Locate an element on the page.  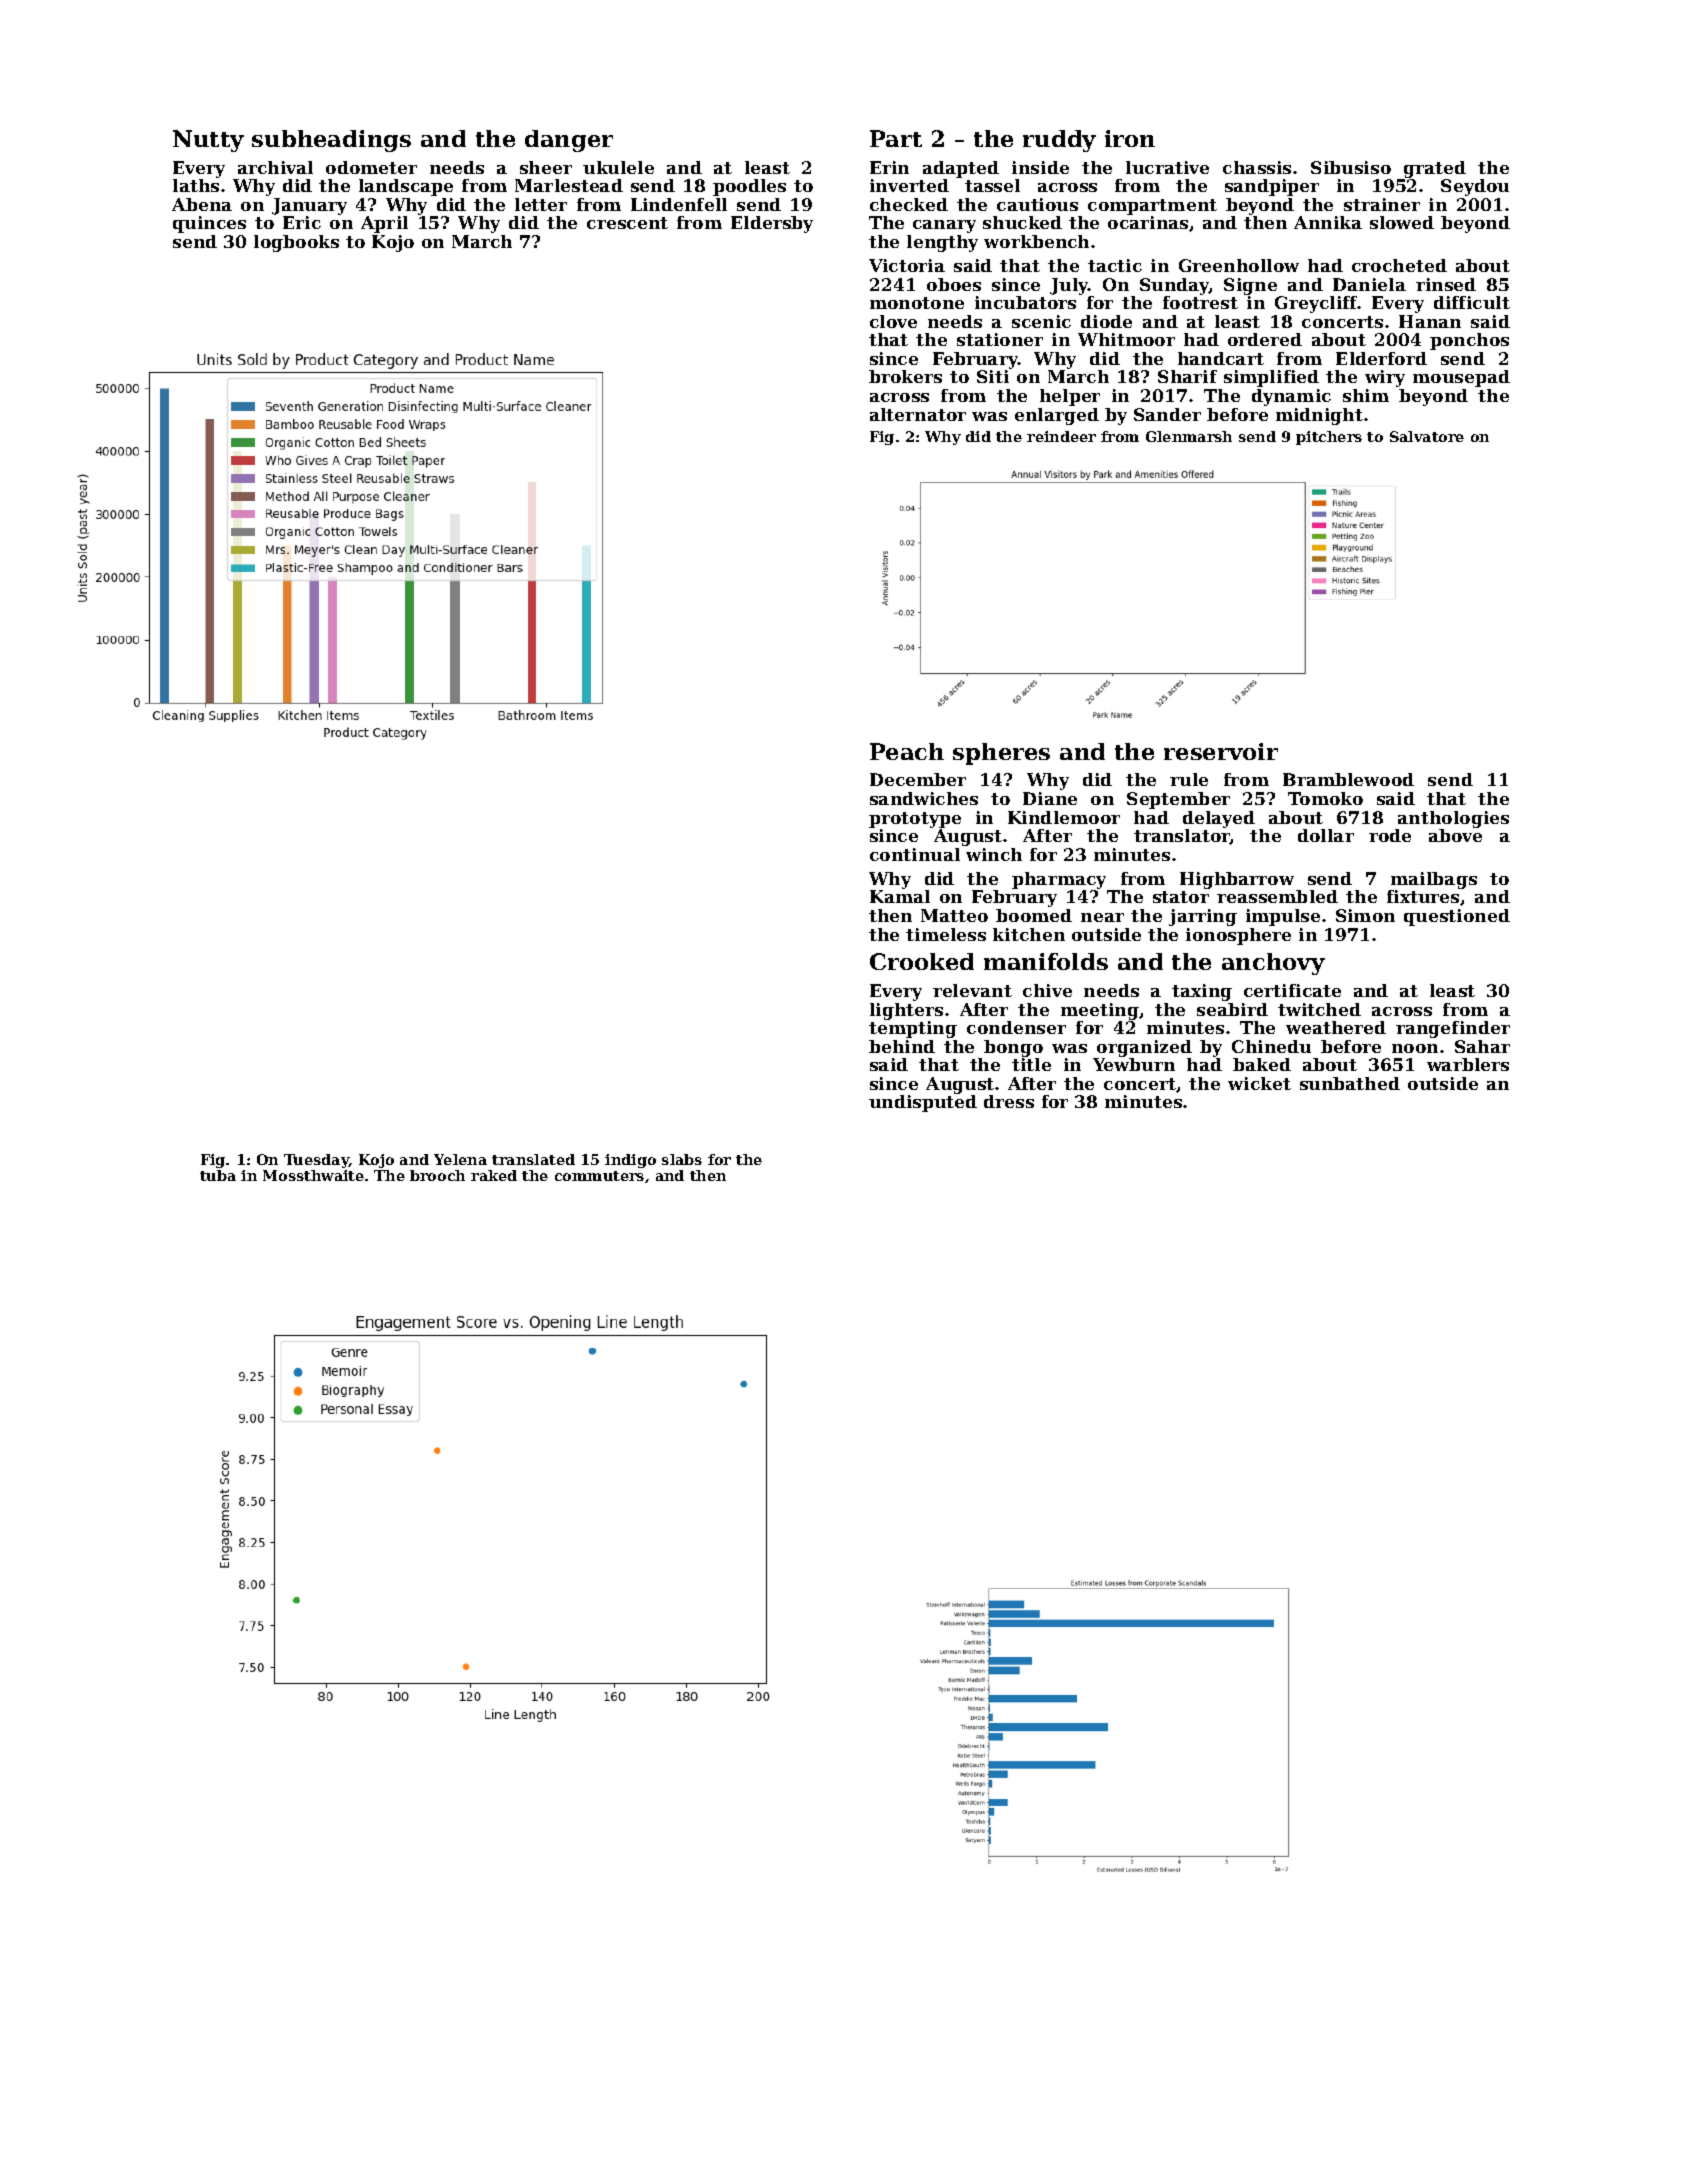
Salvatore is located at coordinates (1427, 436).
